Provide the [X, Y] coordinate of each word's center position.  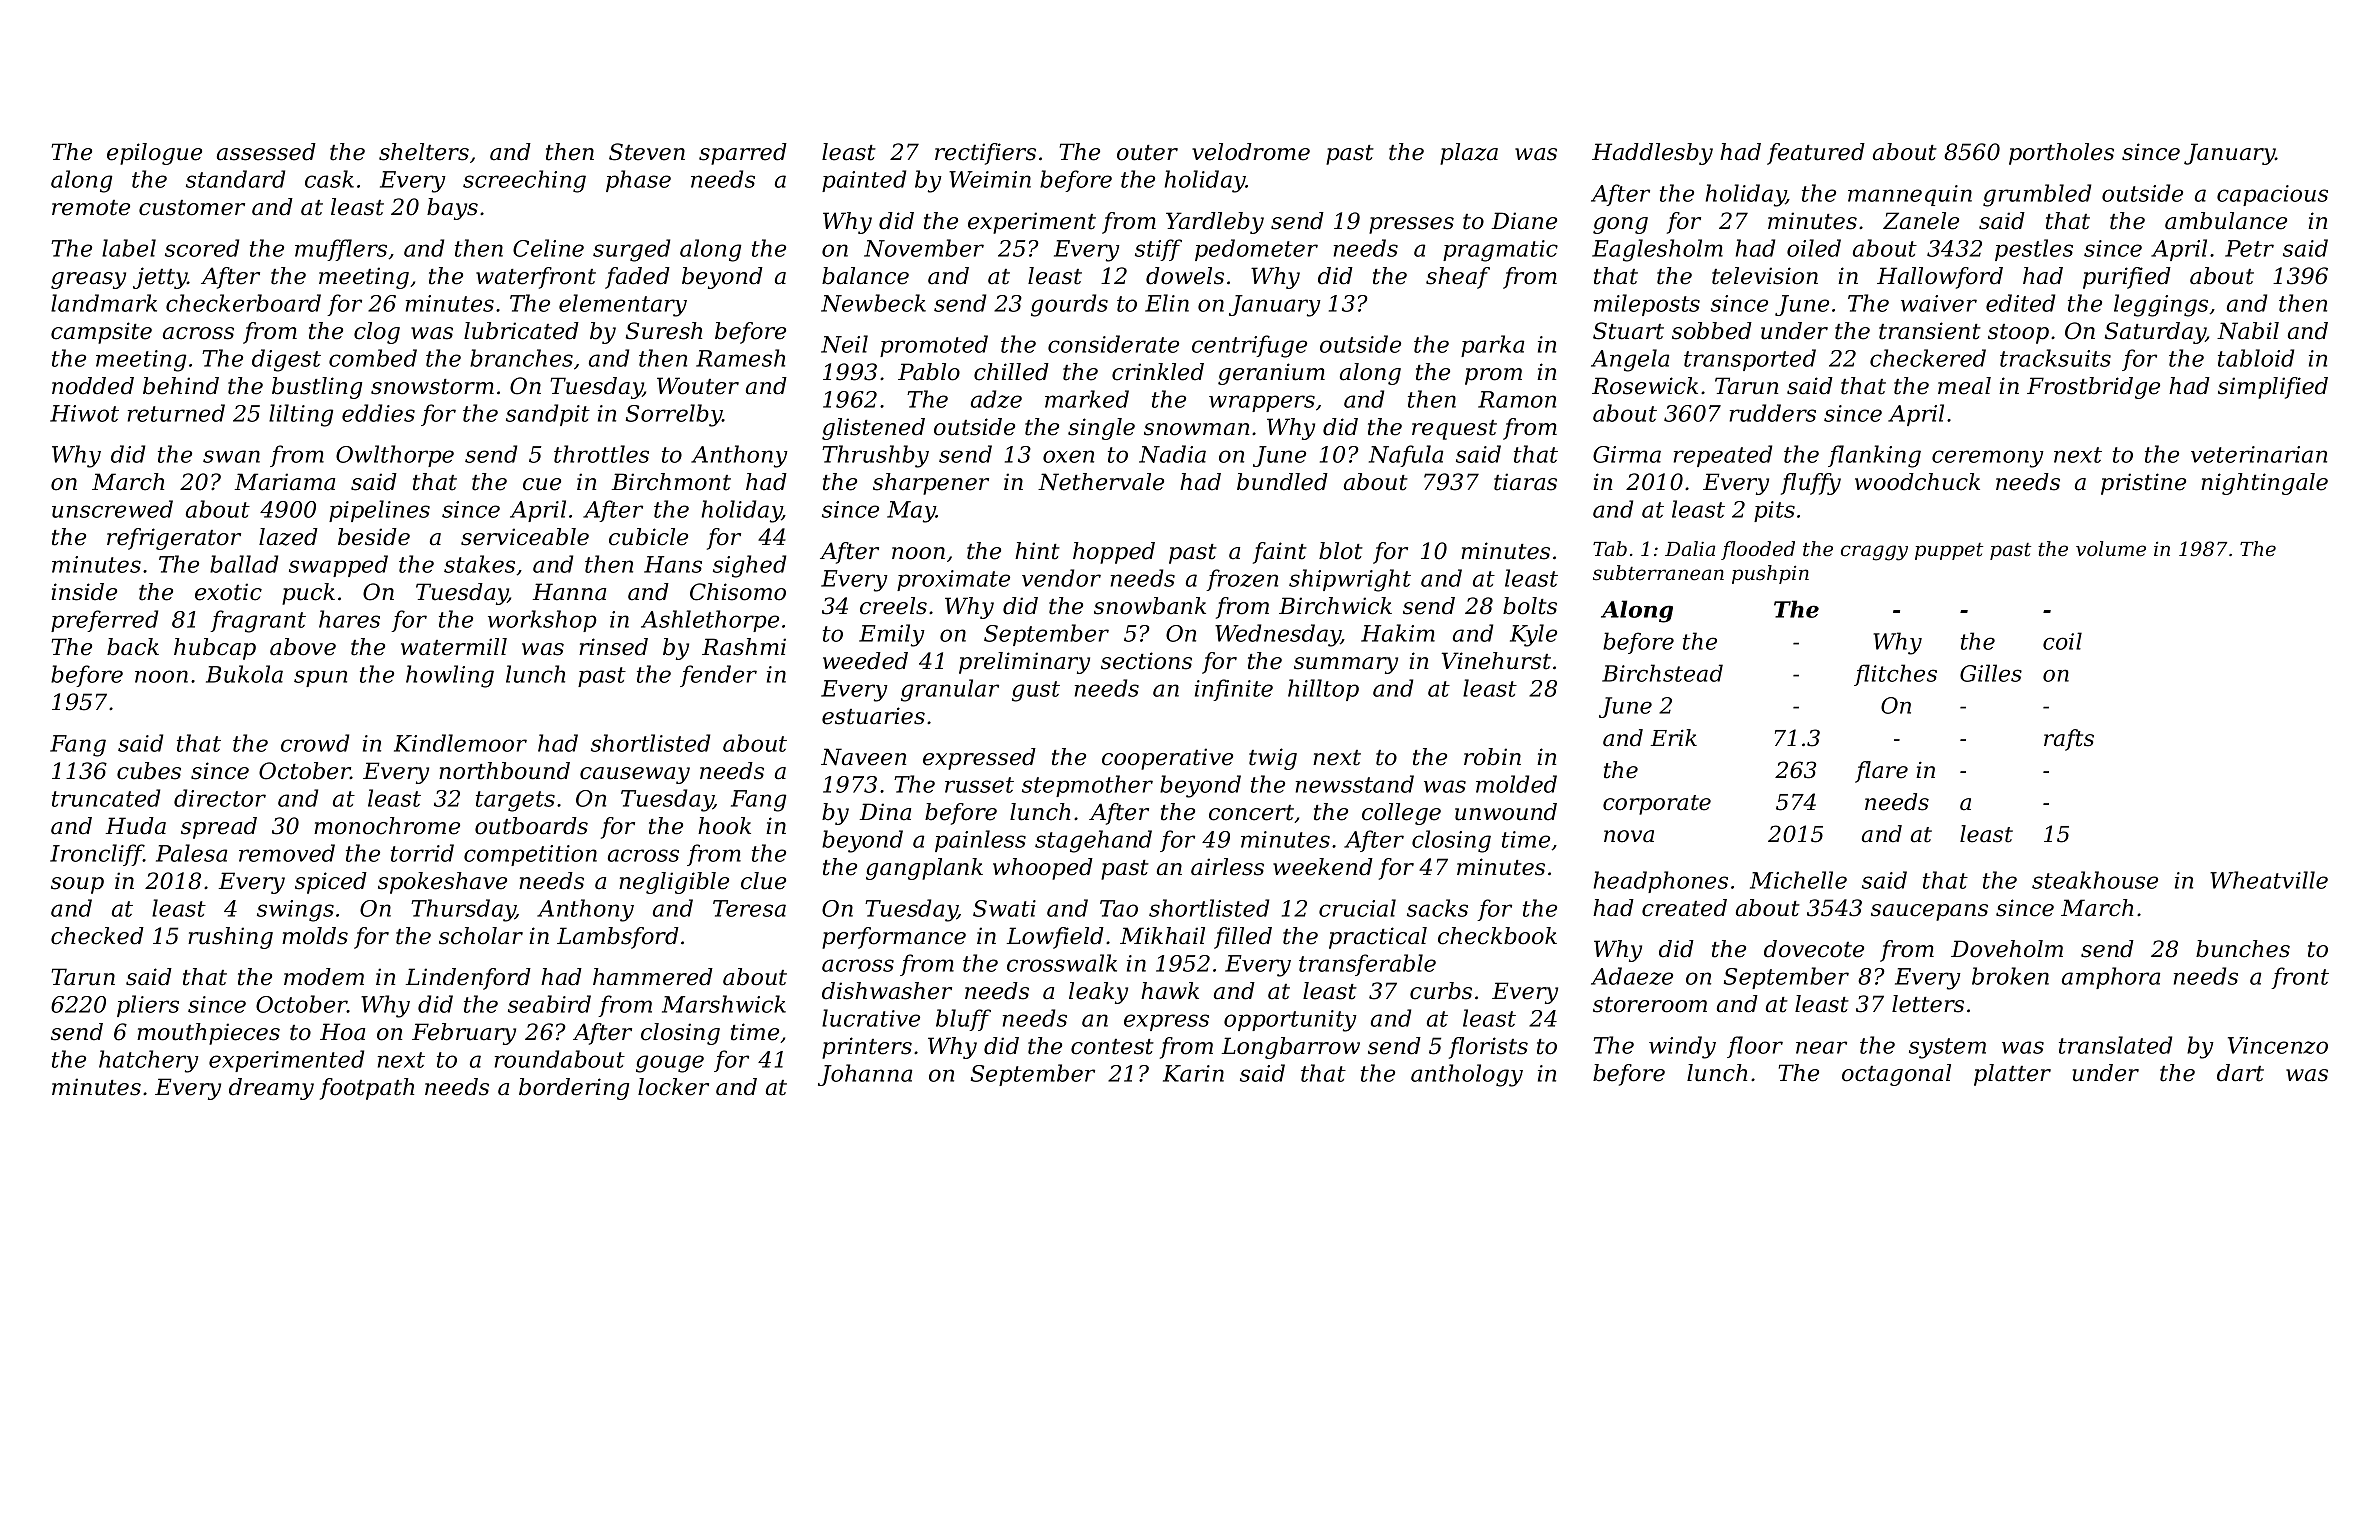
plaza [1469, 154]
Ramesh [740, 358]
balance [865, 276]
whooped [1043, 869]
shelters [424, 152]
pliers [148, 1006]
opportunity [1290, 1021]
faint [1280, 553]
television [1765, 276]
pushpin [1770, 574]
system [1947, 1048]
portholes [2061, 154]
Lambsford [618, 938]
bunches [2243, 949]
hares [349, 619]
